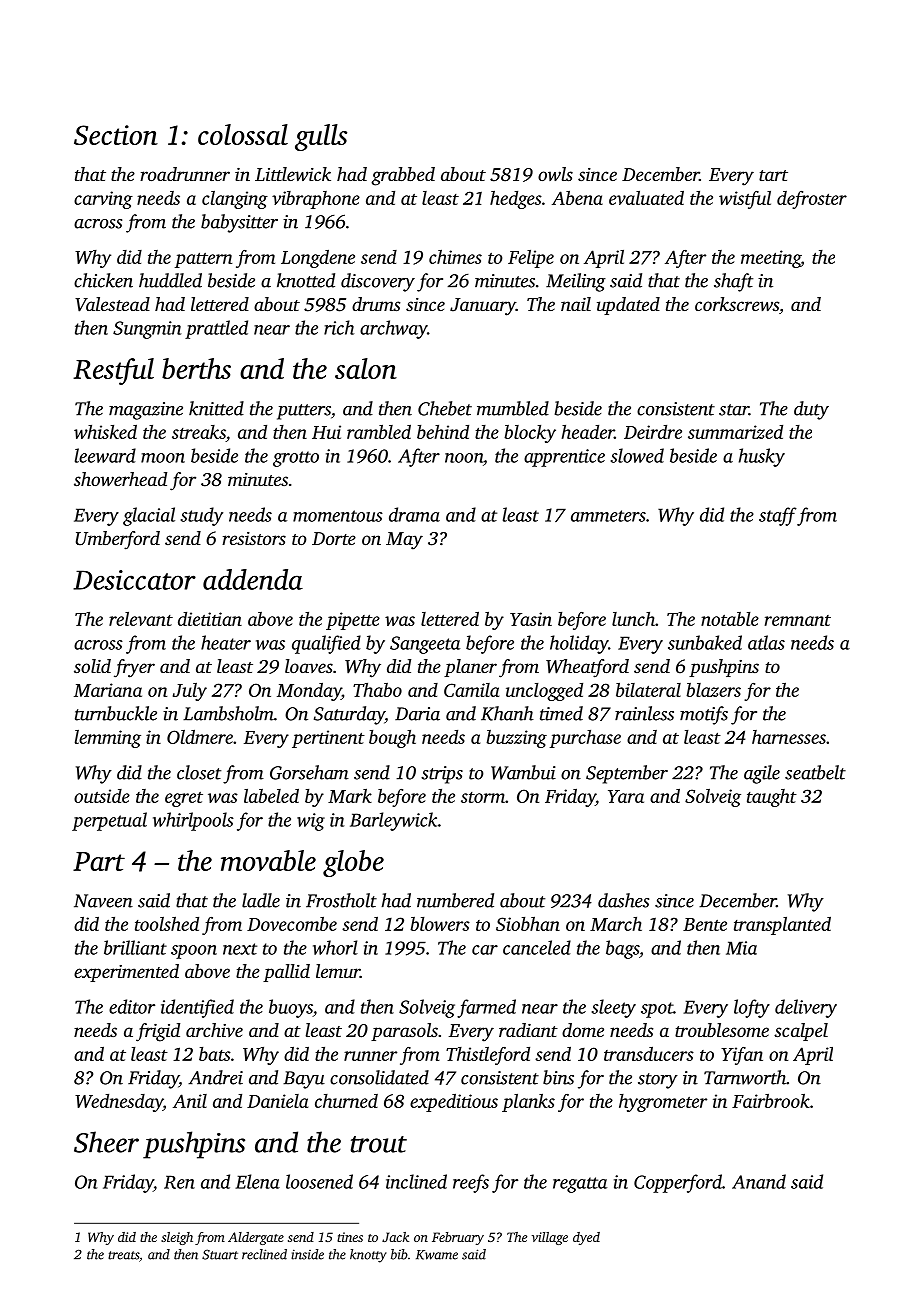 Image resolution: width=924 pixels, height=1308 pixels. I want to click on archway, so click(393, 329).
